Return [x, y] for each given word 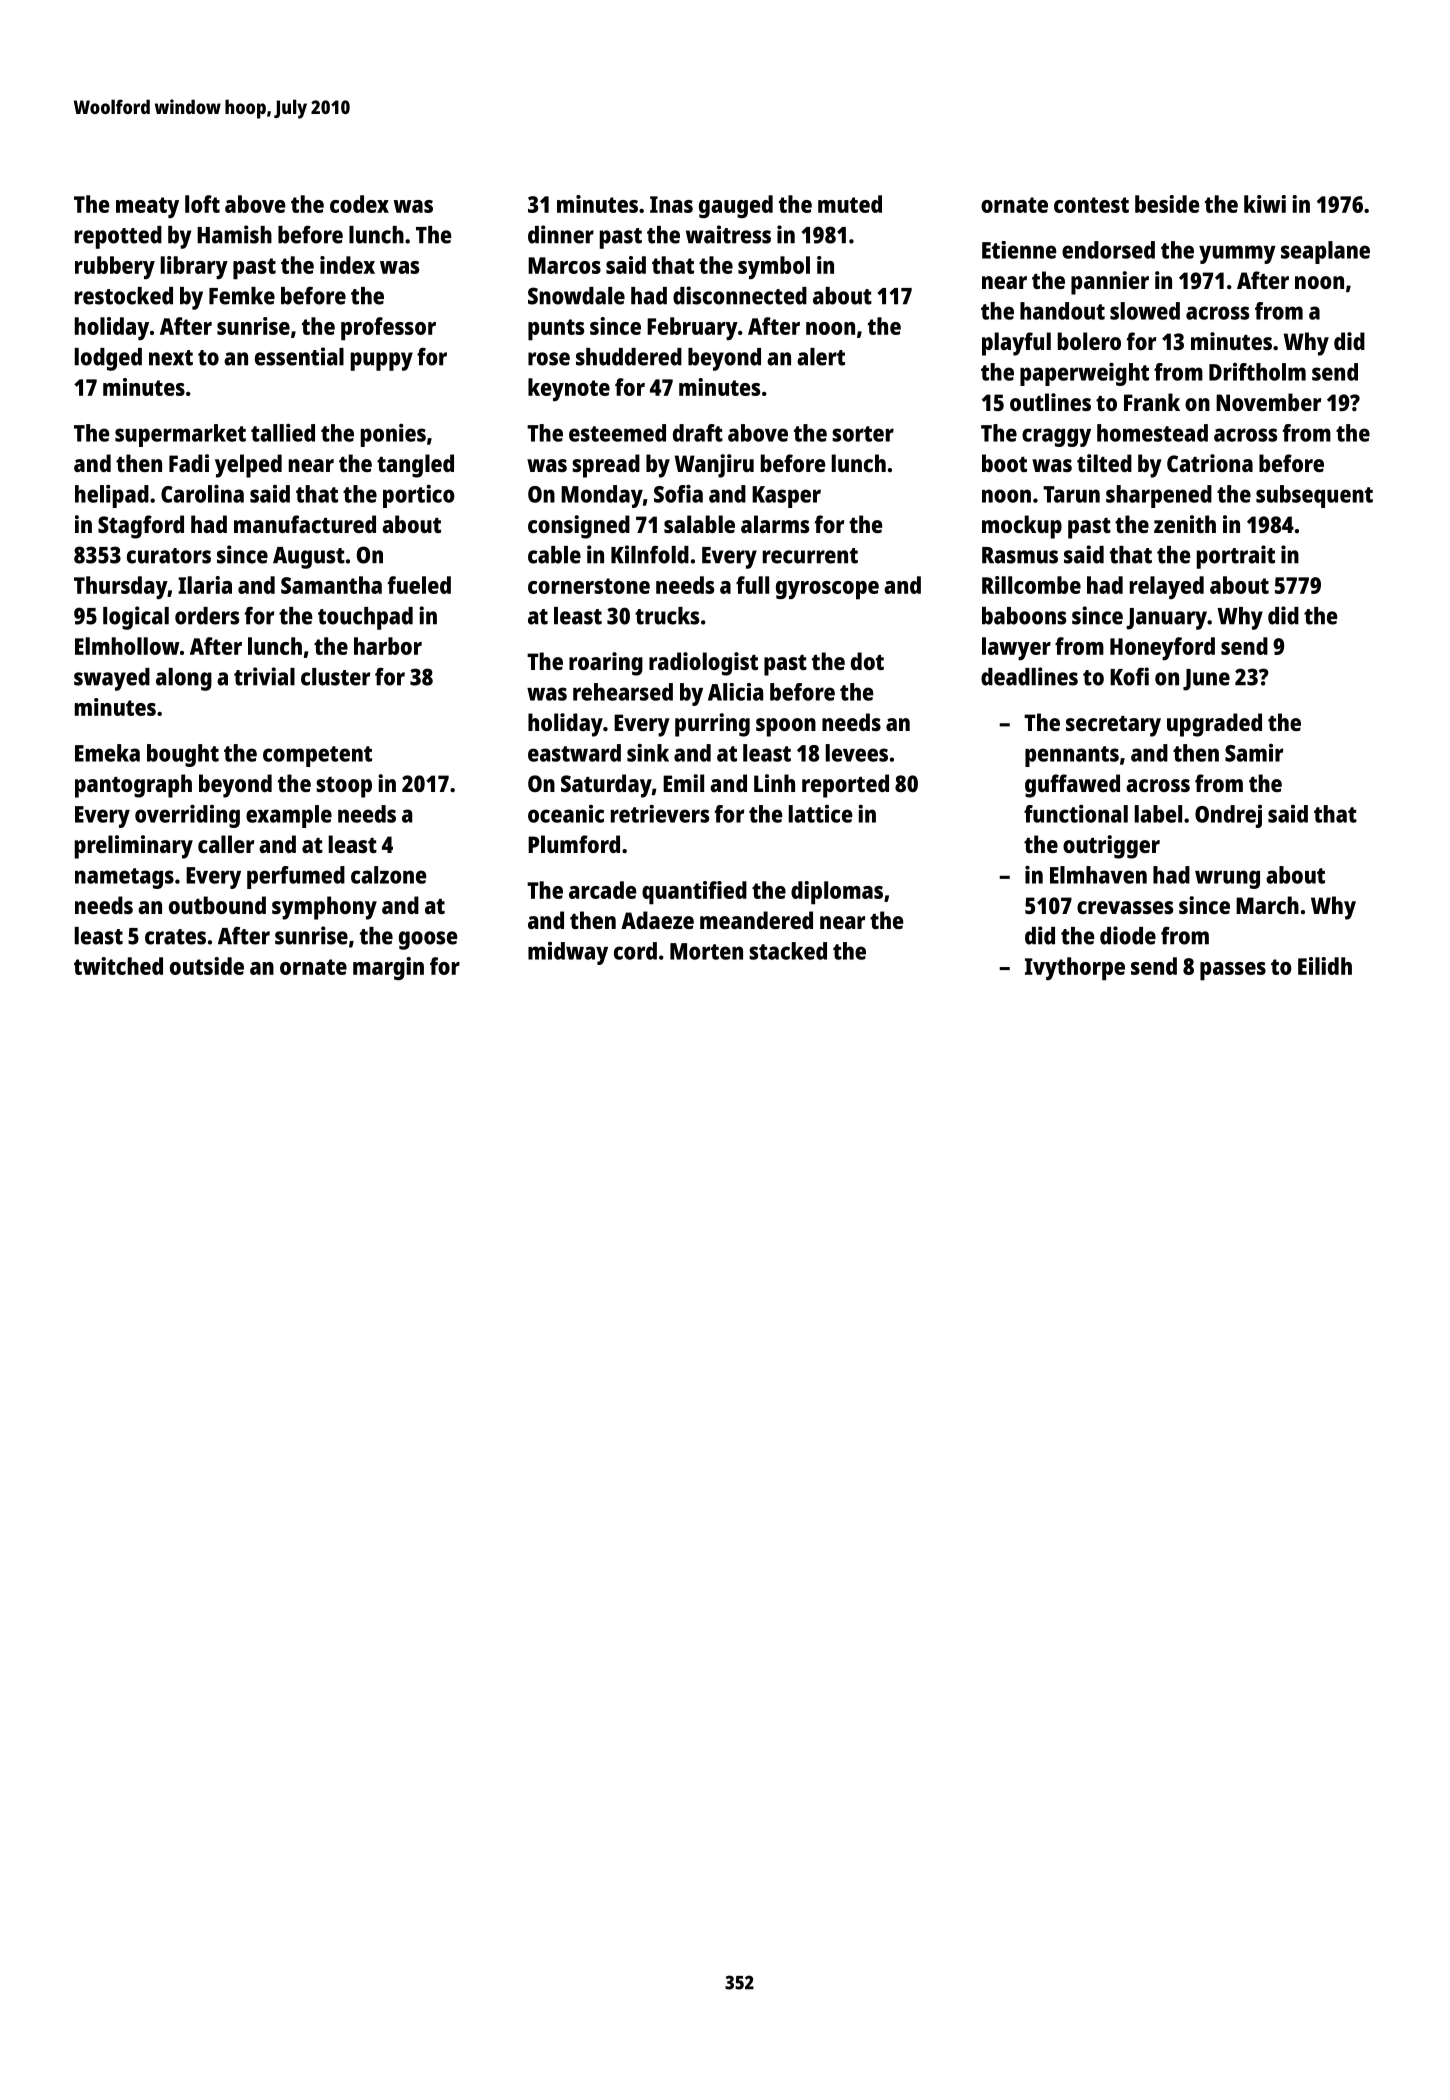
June [1206, 680]
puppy [382, 361]
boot [1004, 463]
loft [202, 204]
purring [712, 725]
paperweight [1084, 374]
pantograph [133, 786]
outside [207, 966]
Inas [671, 204]
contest [1091, 205]
